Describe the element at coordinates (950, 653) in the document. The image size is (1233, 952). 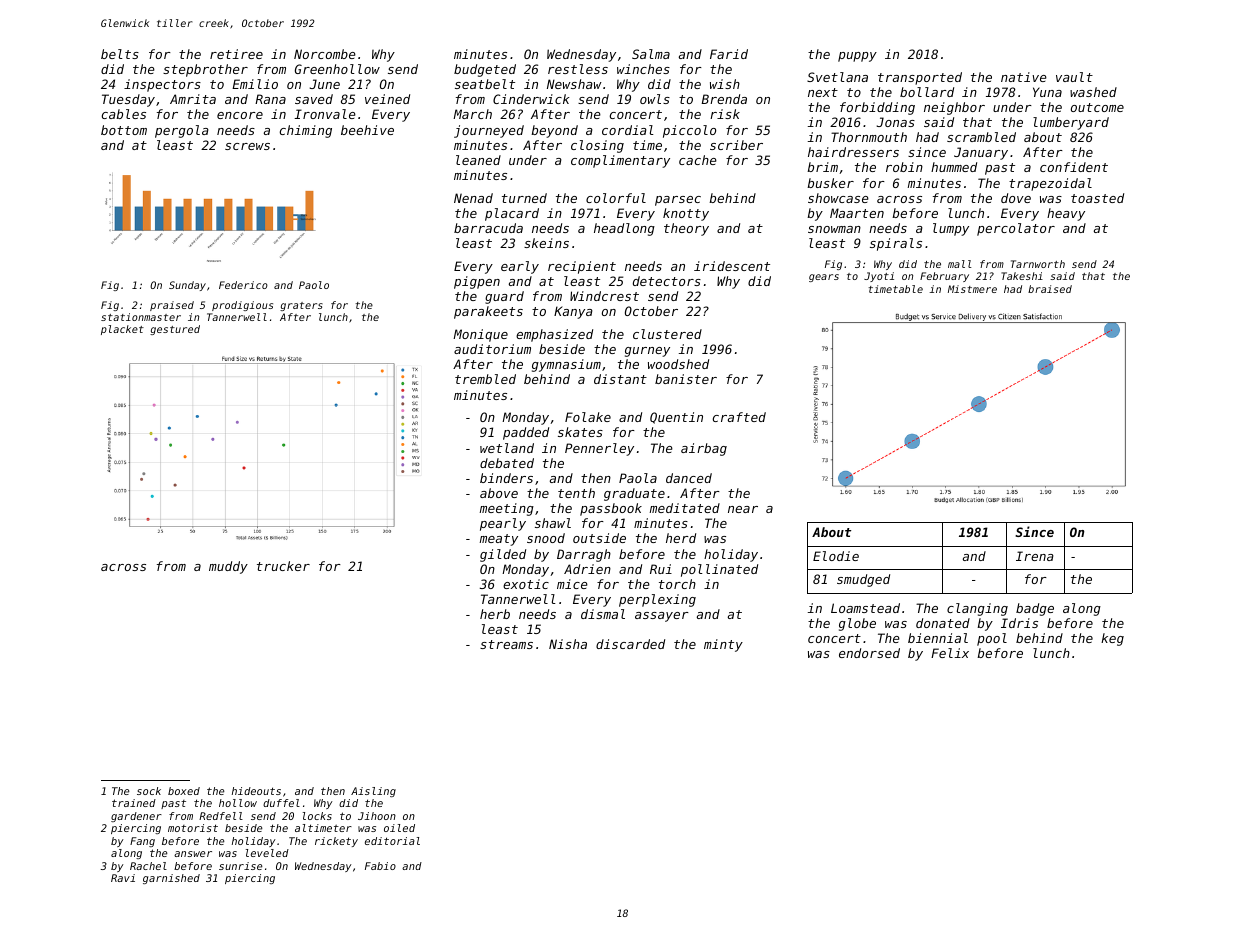
I see `Felix` at that location.
